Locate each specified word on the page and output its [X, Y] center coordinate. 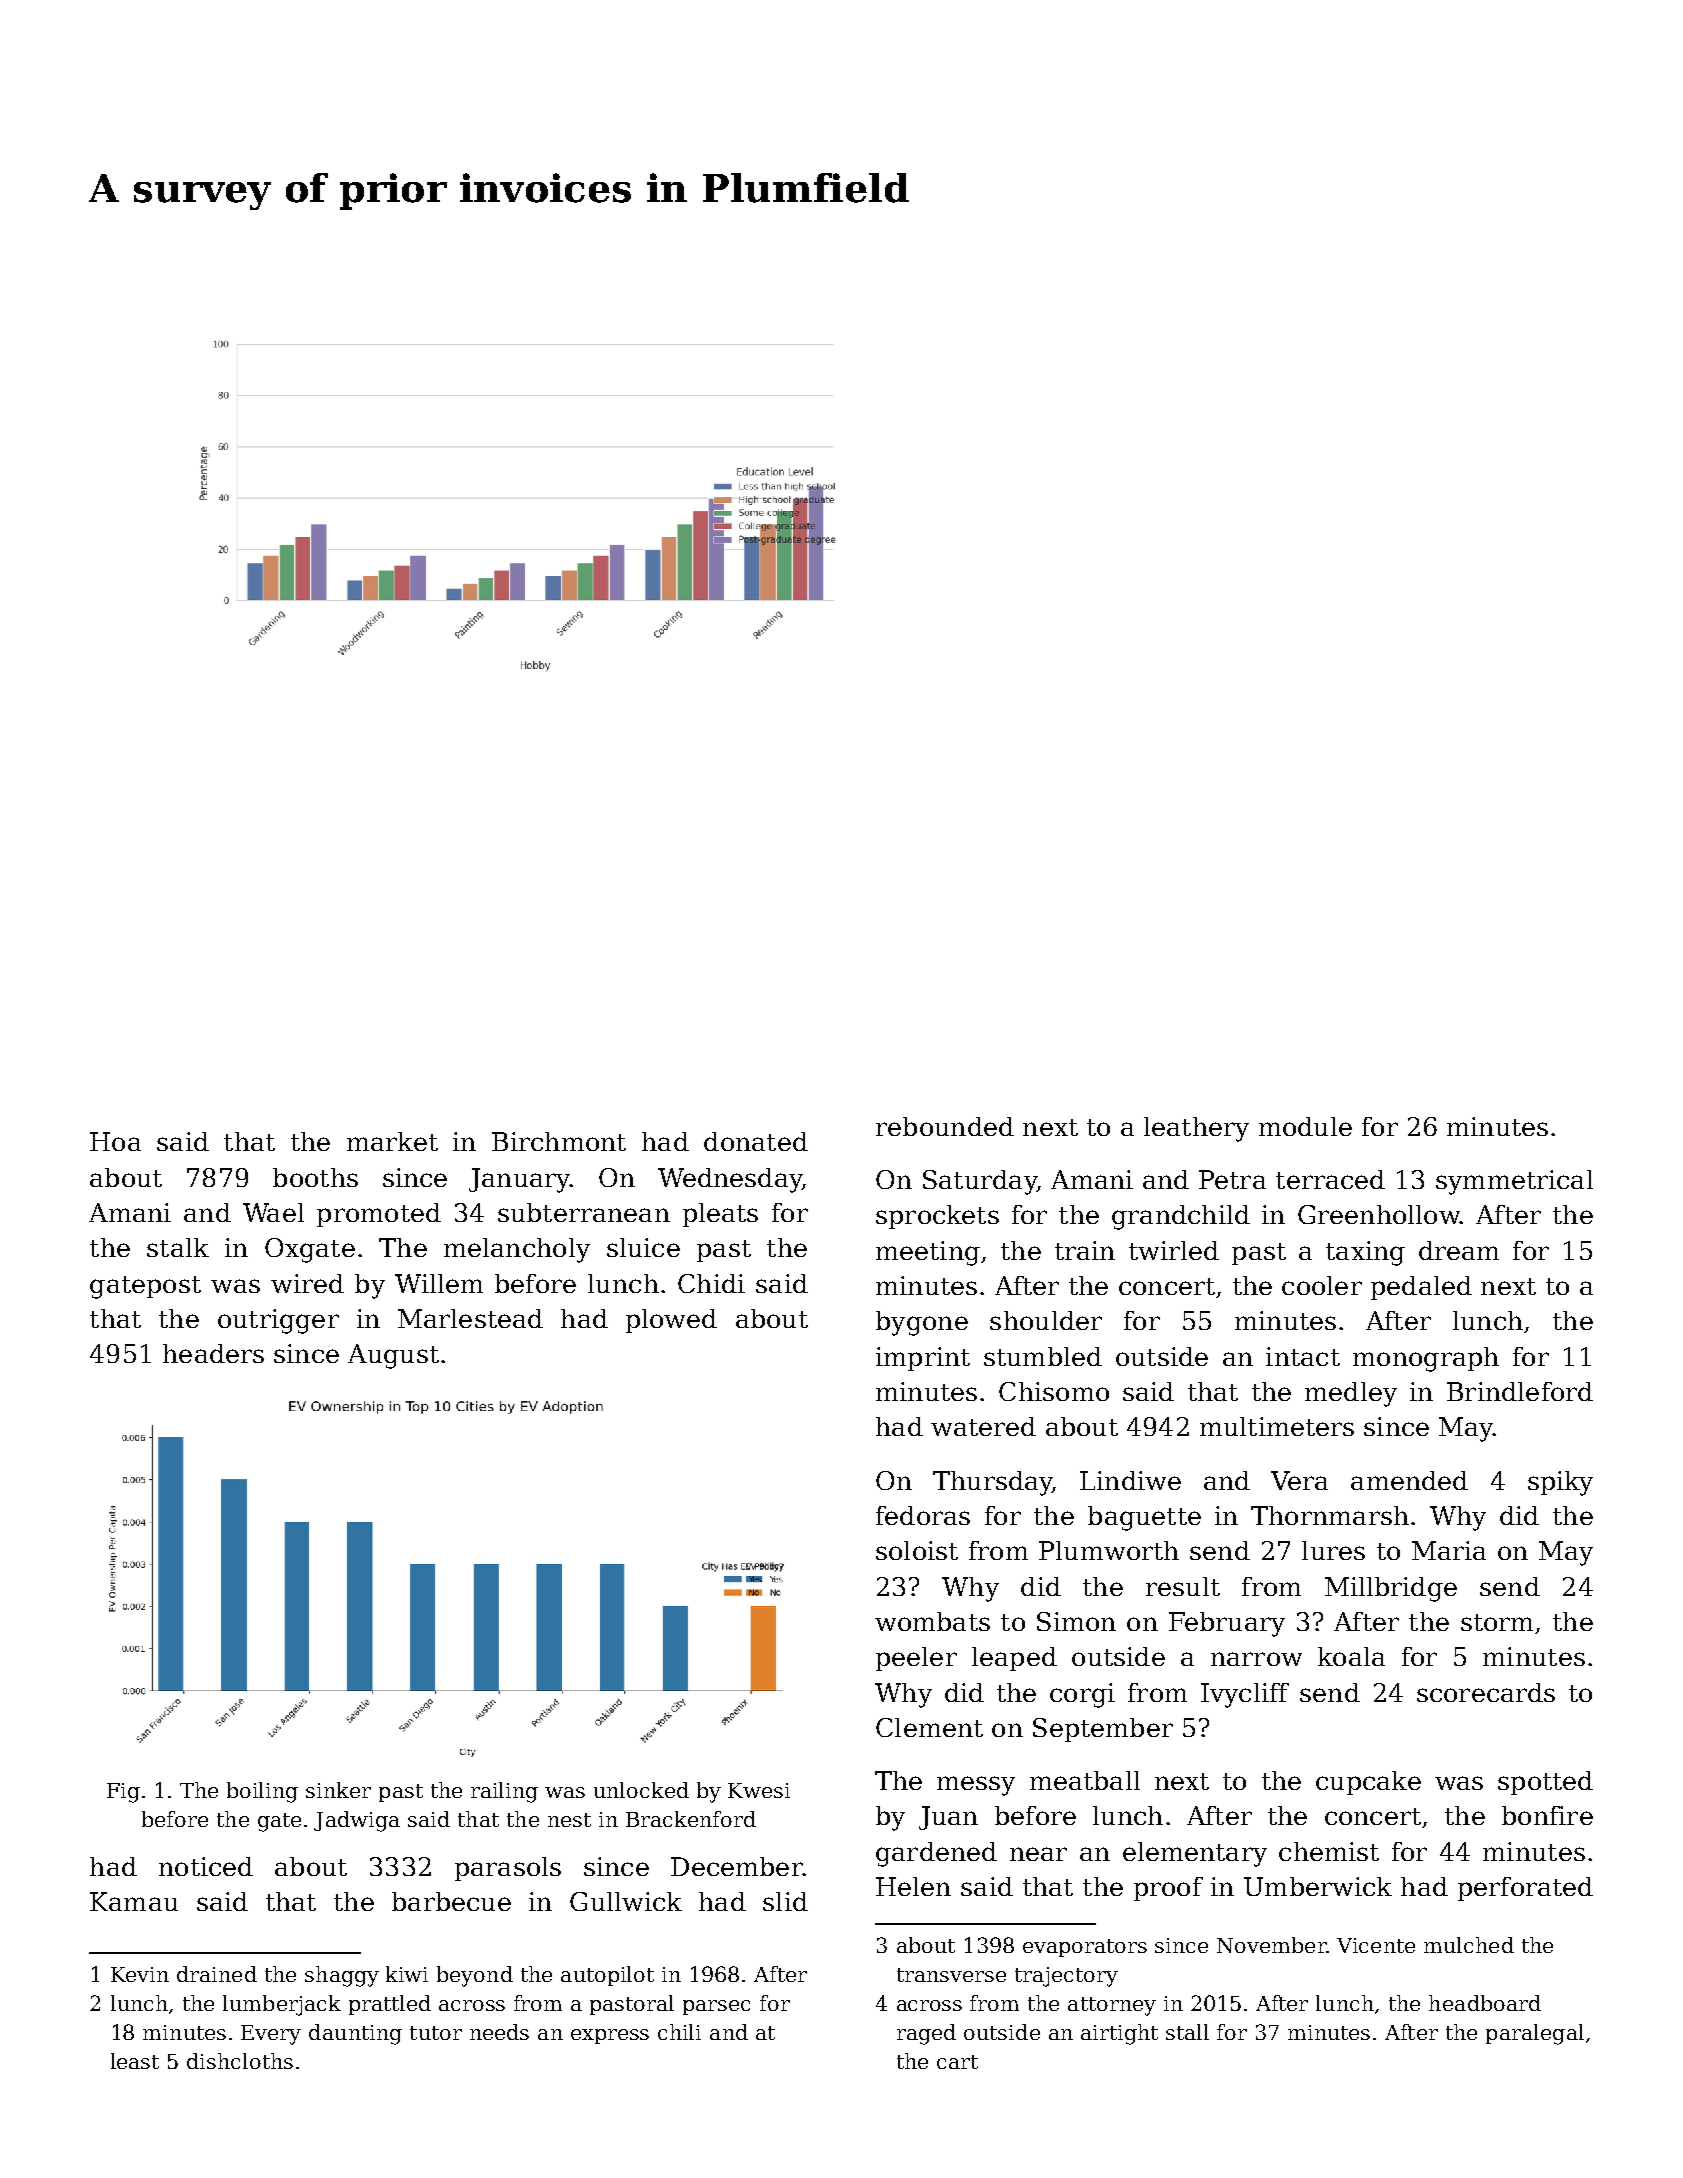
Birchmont [559, 1141]
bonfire [1547, 1815]
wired [307, 1283]
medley [1351, 1394]
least [135, 2061]
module [1305, 1126]
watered [983, 1426]
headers [213, 1353]
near [1038, 1854]
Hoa [115, 1141]
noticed [206, 1866]
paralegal [1535, 2034]
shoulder [1046, 1320]
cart [957, 2062]
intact [1303, 1356]
